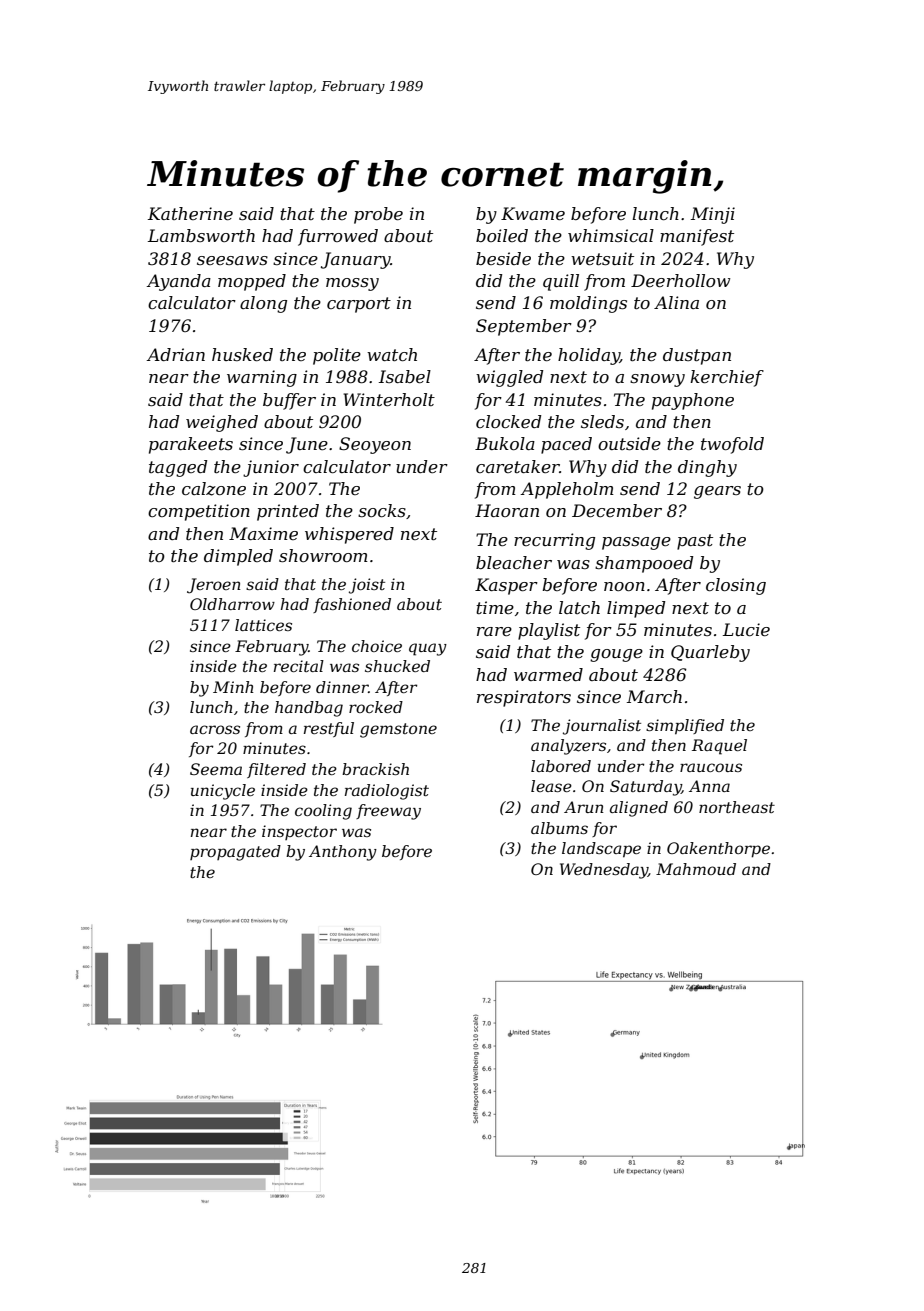 This page has height=1311, width=924. What do you see at coordinates (242, 354) in the page?
I see `husked` at bounding box center [242, 354].
